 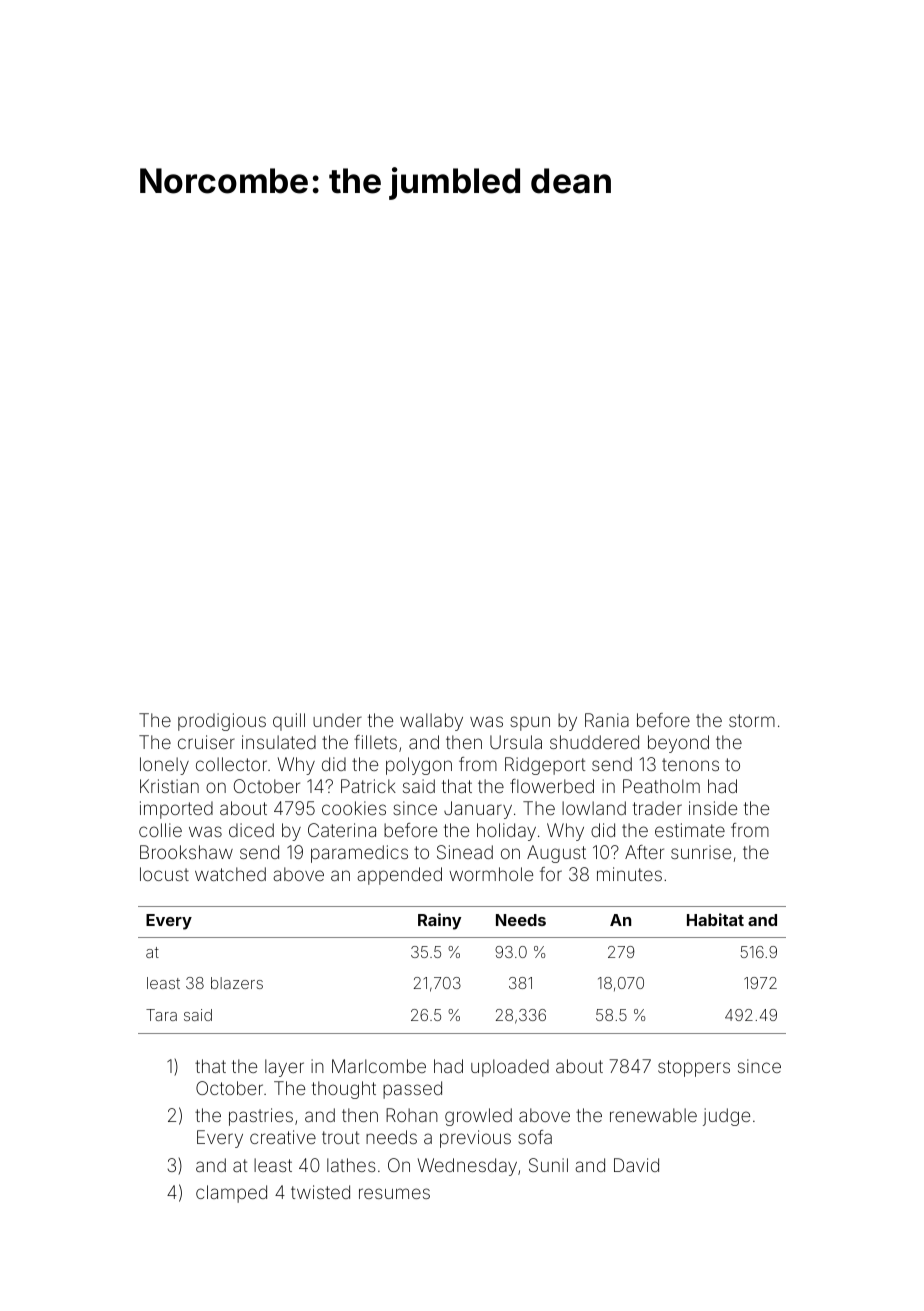 I want to click on Patrick, so click(x=368, y=786).
